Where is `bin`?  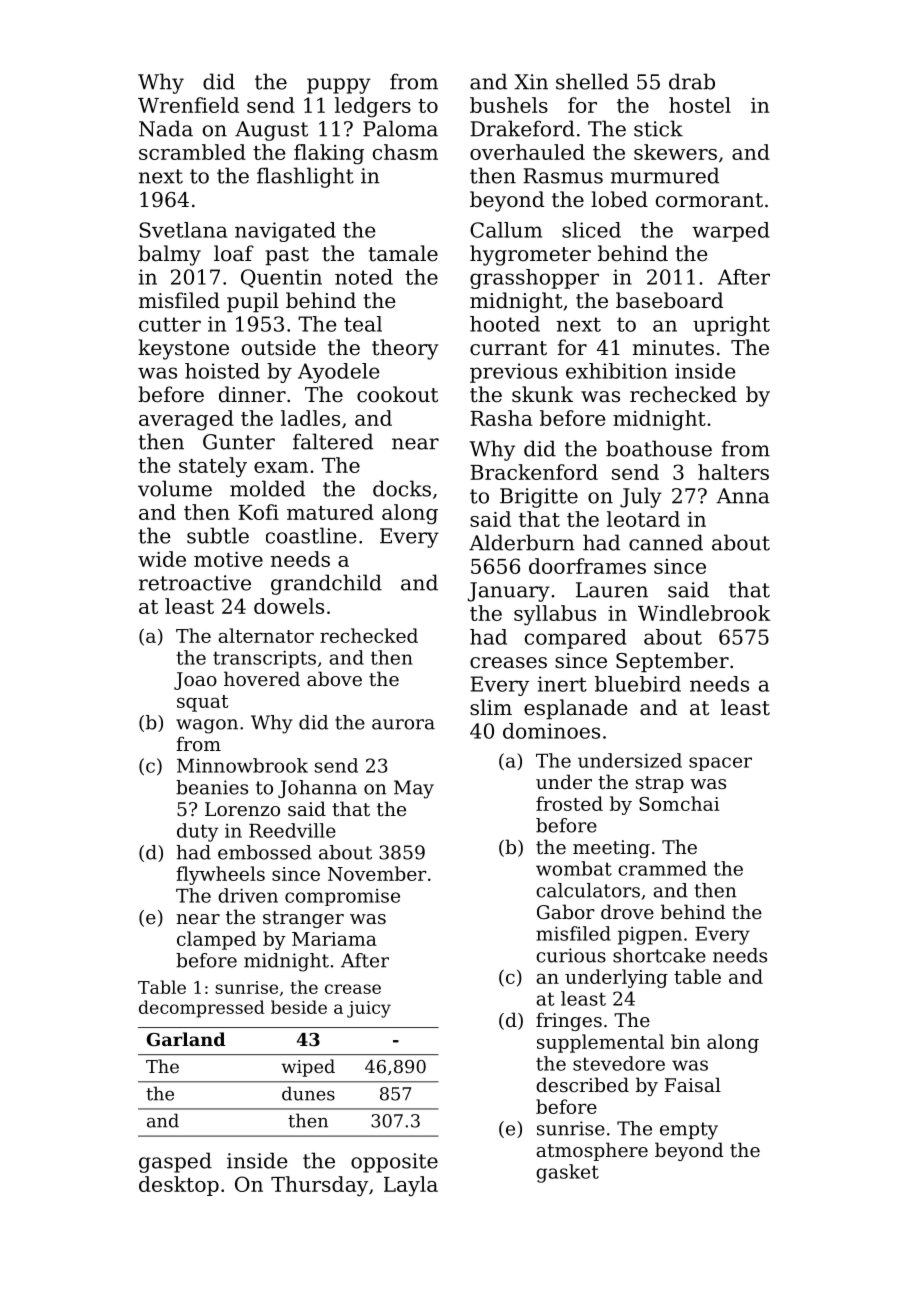
bin is located at coordinates (685, 1041).
